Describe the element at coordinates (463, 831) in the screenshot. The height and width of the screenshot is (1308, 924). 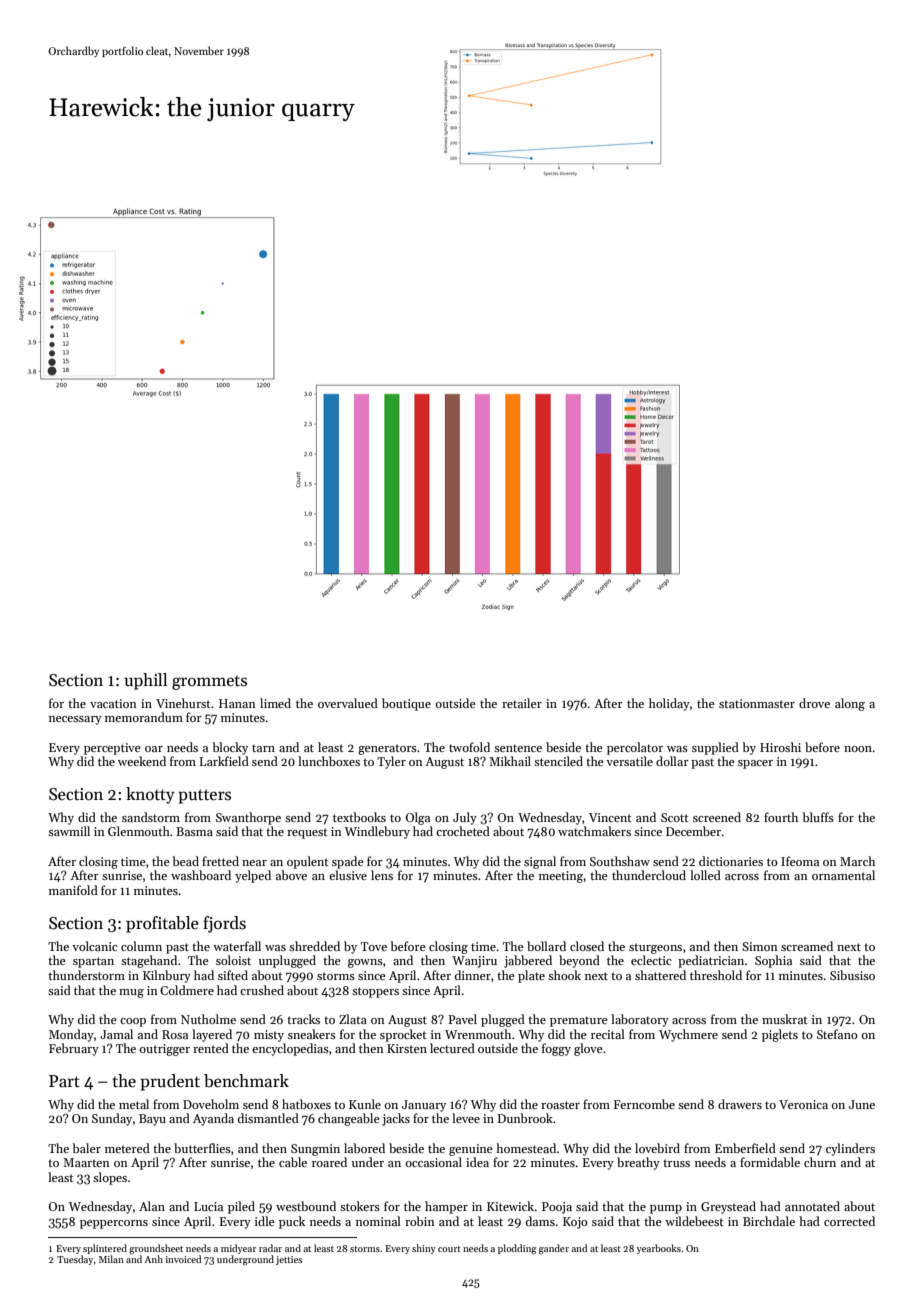
I see `crocheted` at that location.
